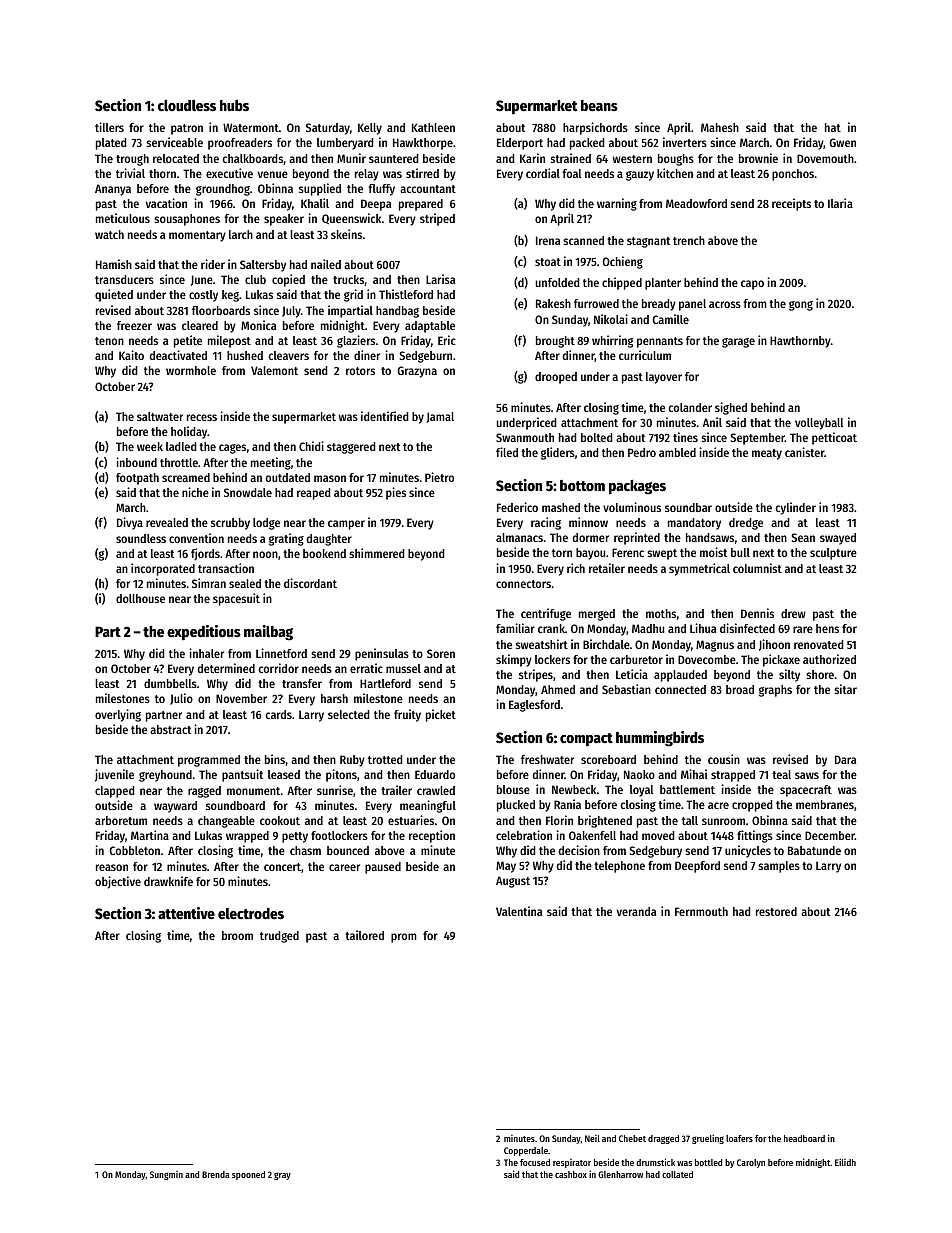 This page has height=1233, width=952. I want to click on sculpture, so click(833, 554).
